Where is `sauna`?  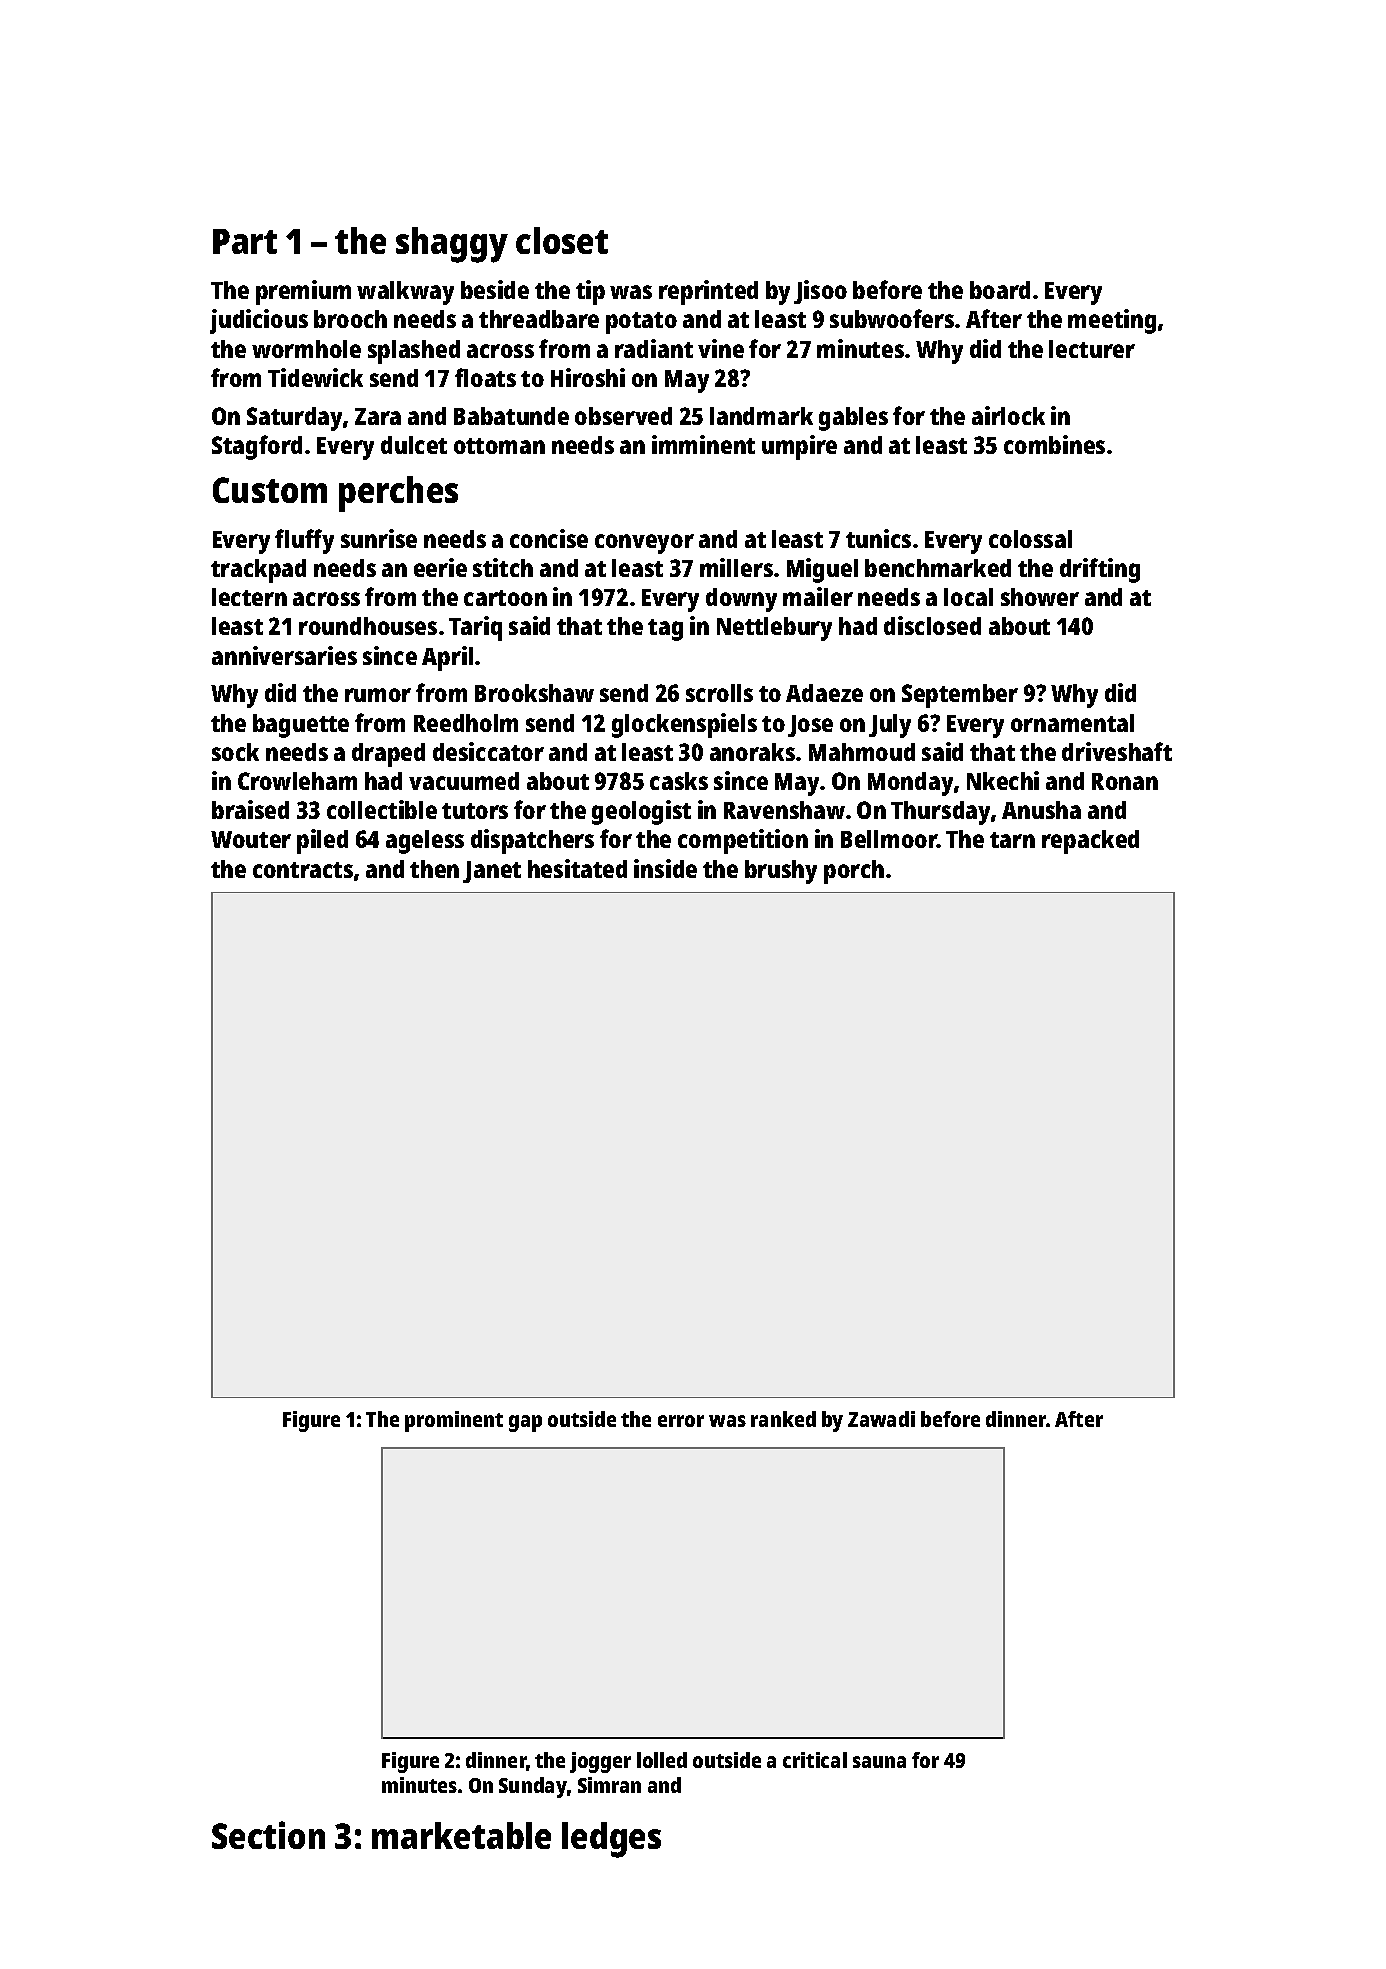
sauna is located at coordinates (879, 1762).
